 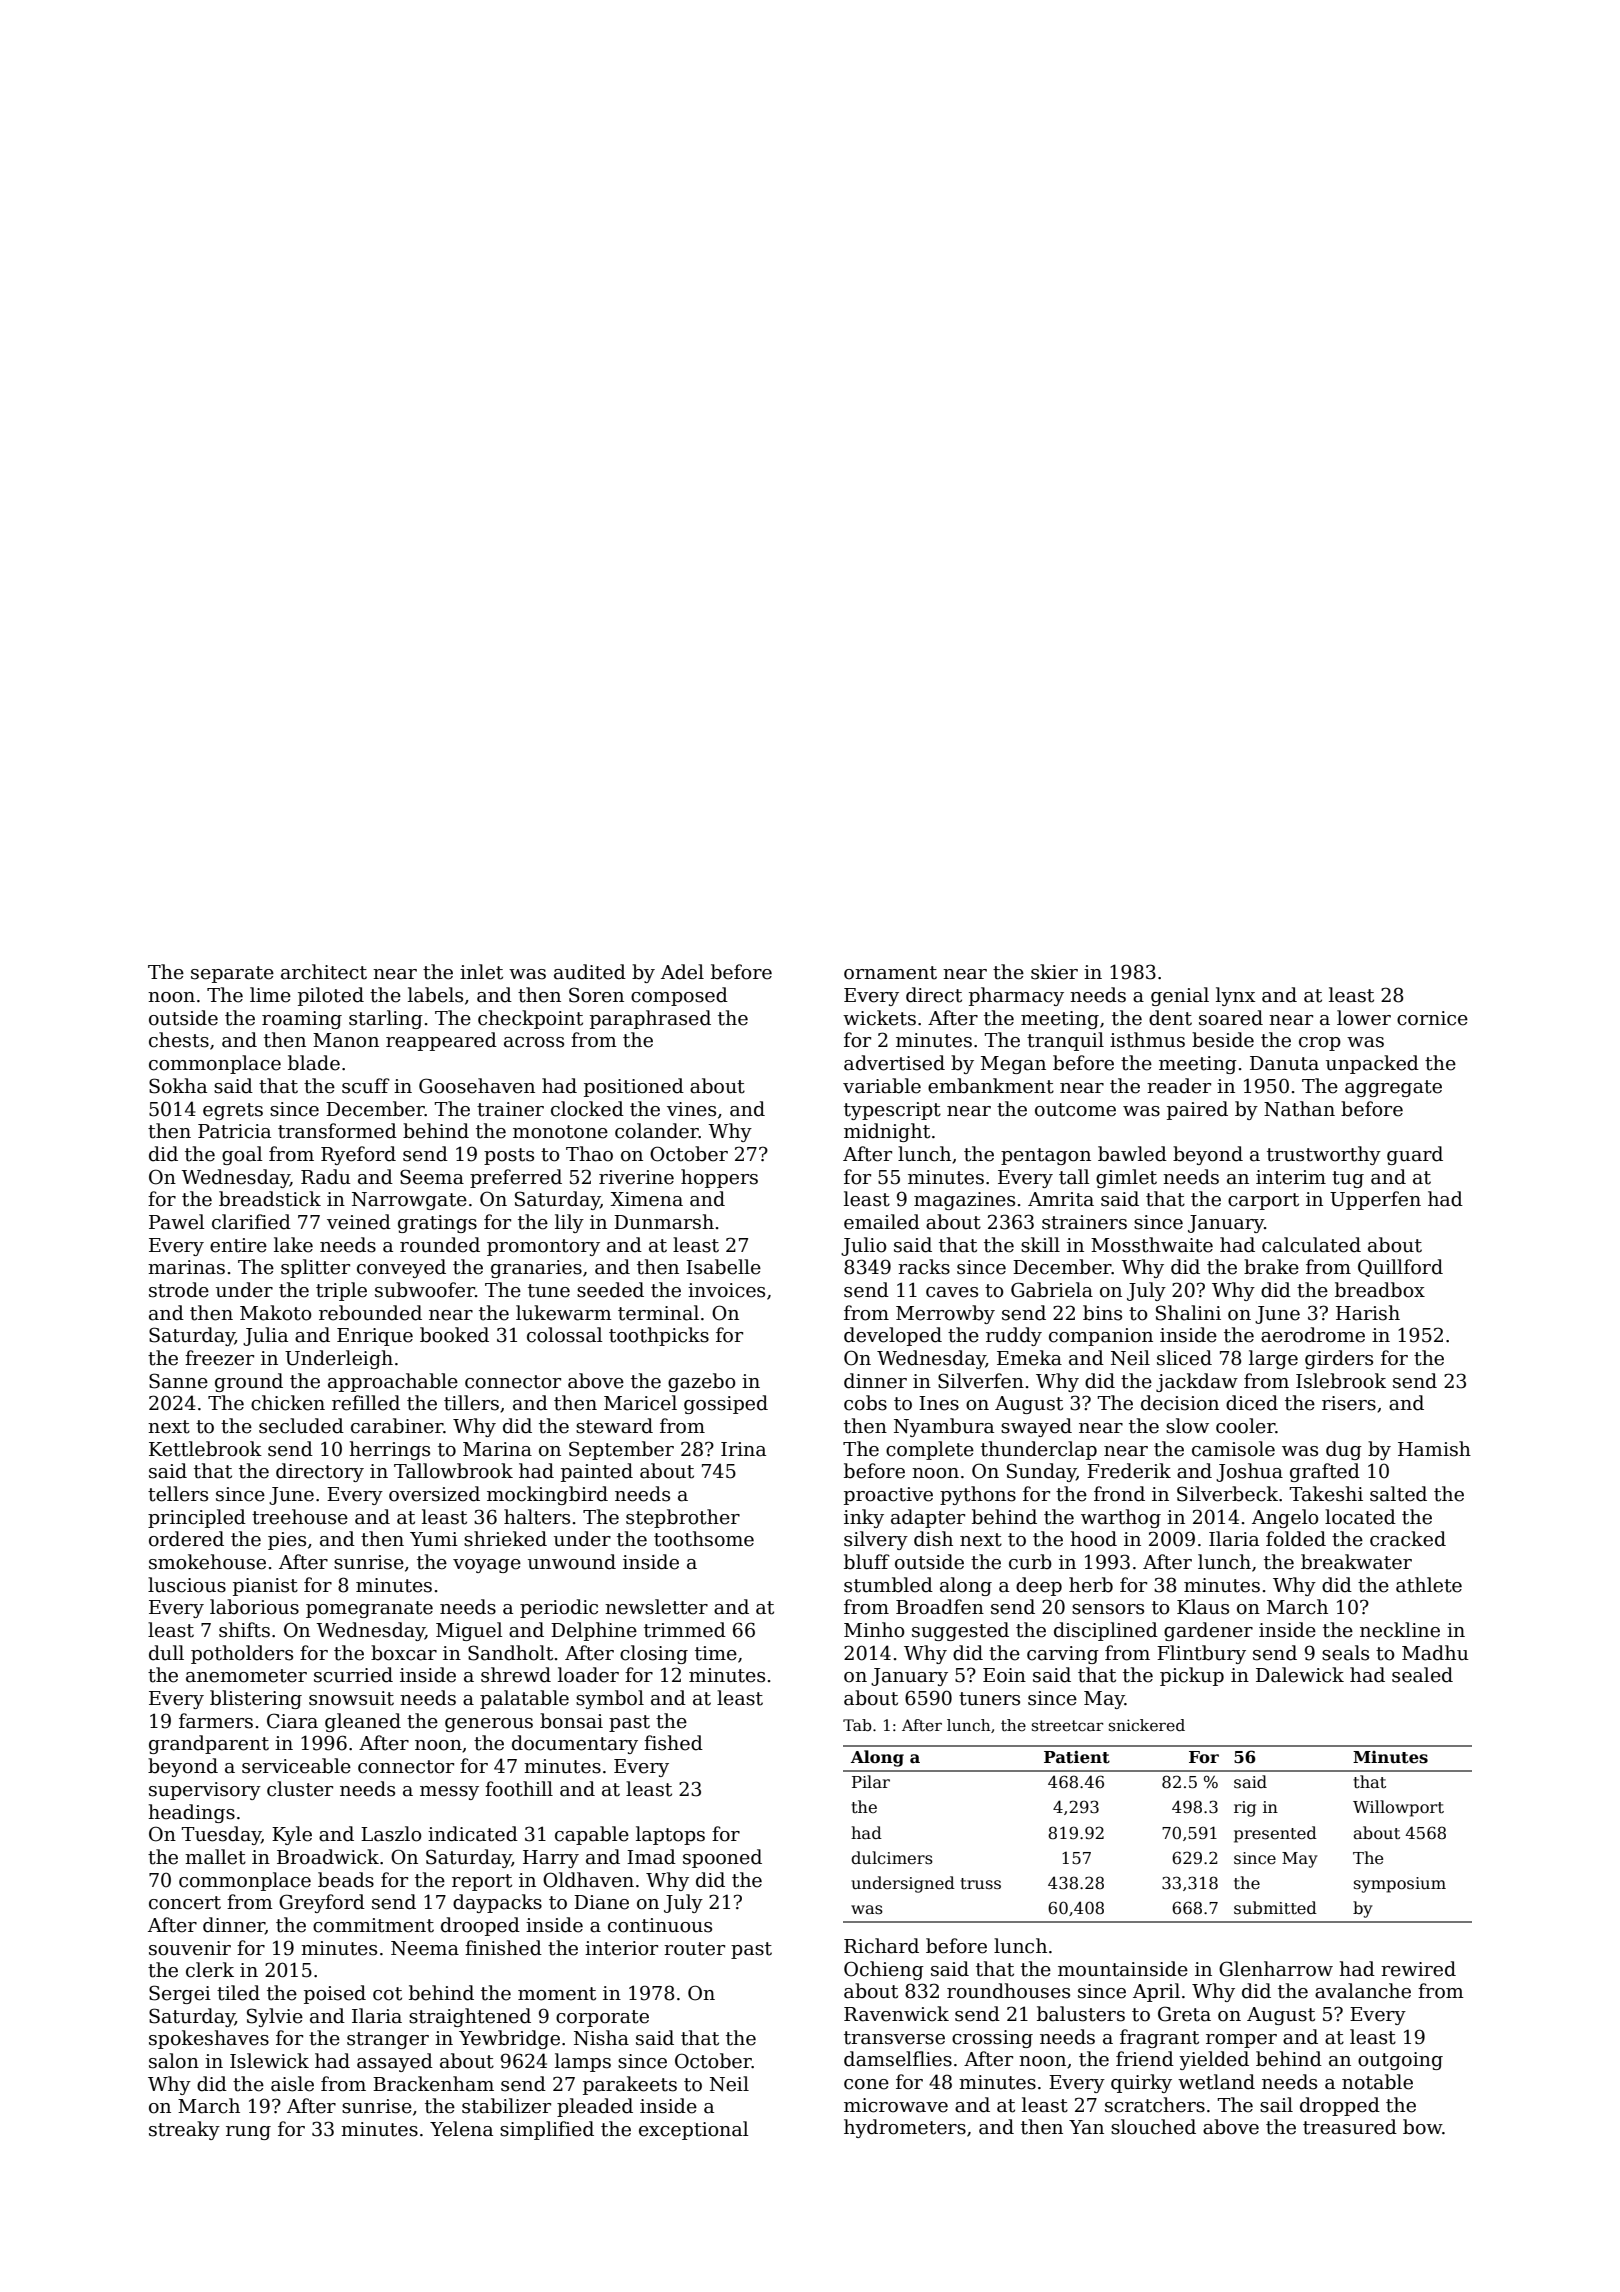 What do you see at coordinates (890, 973) in the screenshot?
I see `ornament` at bounding box center [890, 973].
